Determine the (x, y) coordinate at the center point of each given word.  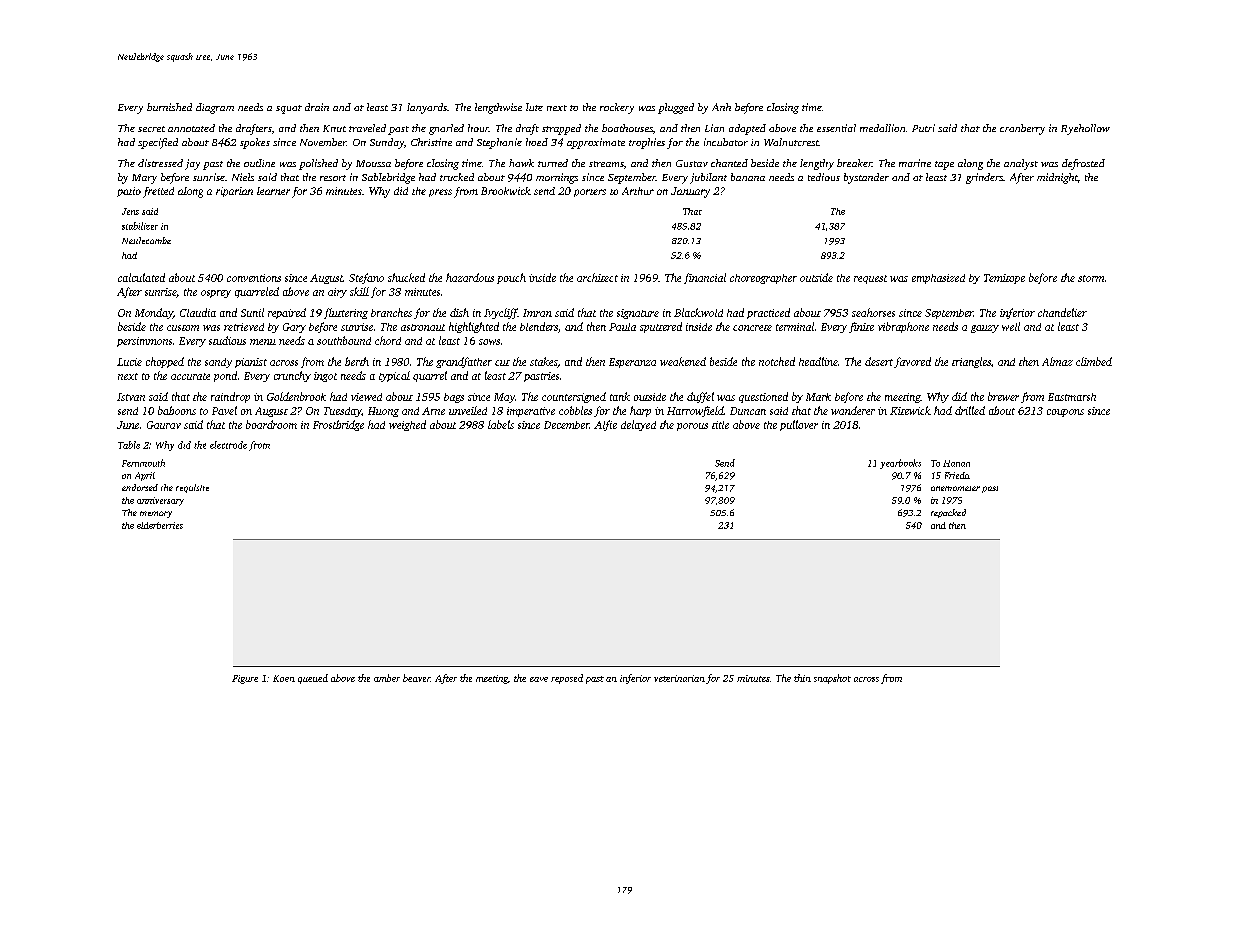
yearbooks (900, 464)
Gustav (692, 163)
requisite (192, 488)
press (440, 193)
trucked (457, 177)
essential (836, 128)
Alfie (605, 425)
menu (263, 342)
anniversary (160, 501)
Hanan (956, 463)
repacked (948, 513)
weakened (683, 361)
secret (151, 129)
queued (313, 679)
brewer (1003, 396)
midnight (1057, 178)
